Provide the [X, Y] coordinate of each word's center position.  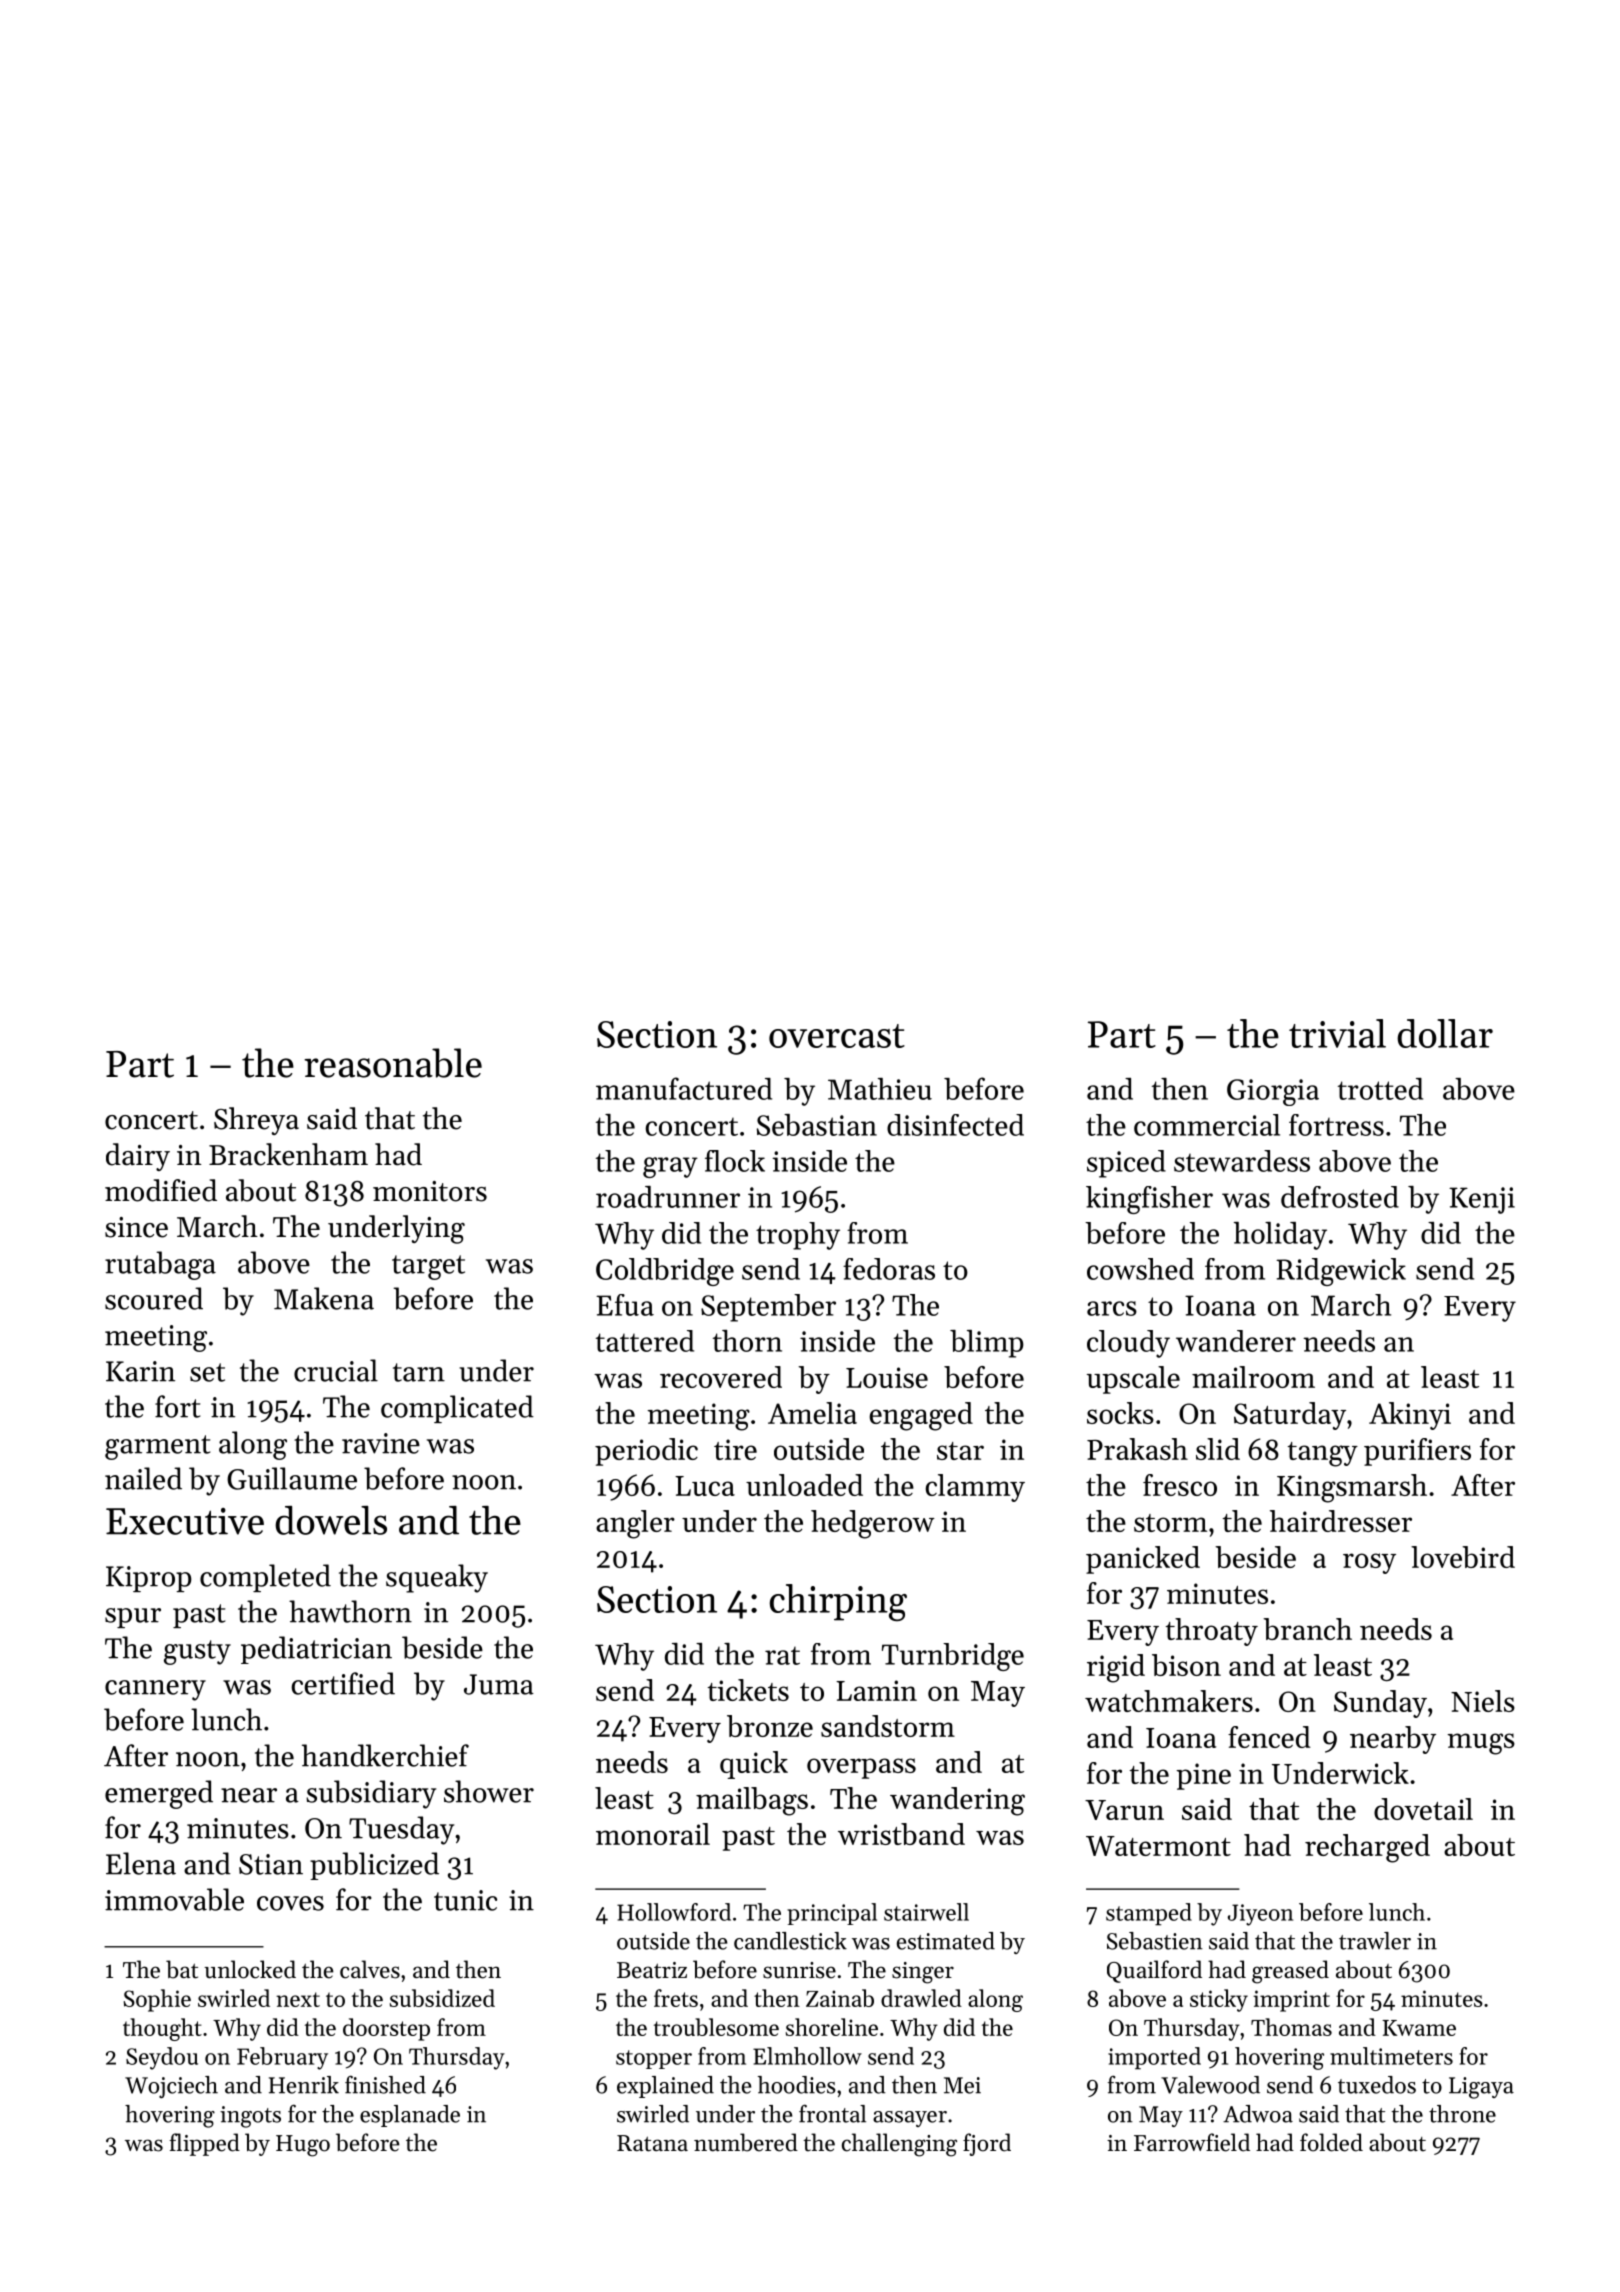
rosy [1369, 1563]
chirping [838, 1602]
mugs [1481, 1744]
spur [133, 1618]
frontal [832, 2113]
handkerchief [385, 1755]
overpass [861, 1768]
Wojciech [171, 2087]
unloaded [804, 1485]
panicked [1143, 1560]
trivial [1337, 1033]
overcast [837, 1036]
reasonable [393, 1063]
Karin [140, 1371]
